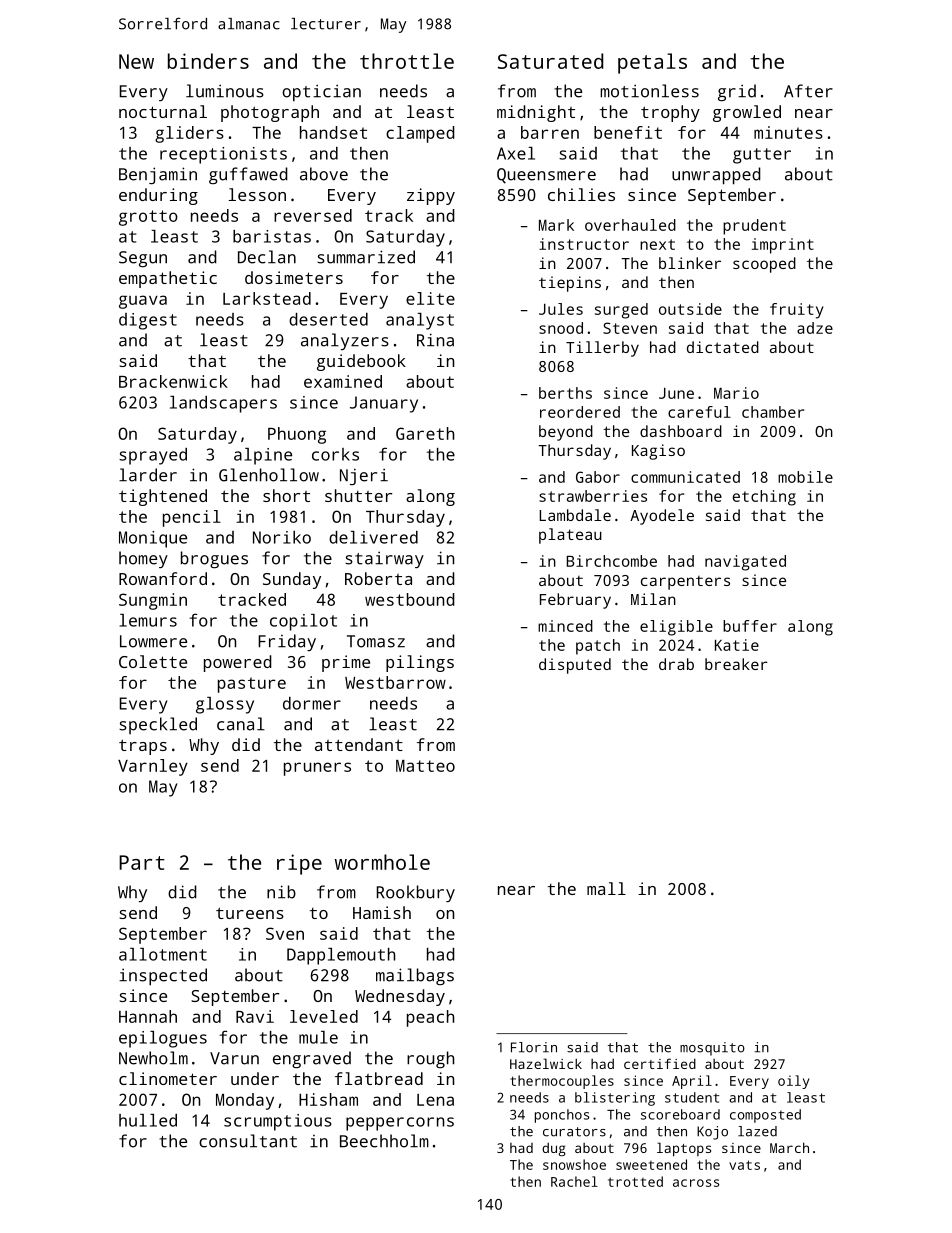 This screenshot has height=1233, width=952. Describe the element at coordinates (550, 61) in the screenshot. I see `Saturated` at that location.
